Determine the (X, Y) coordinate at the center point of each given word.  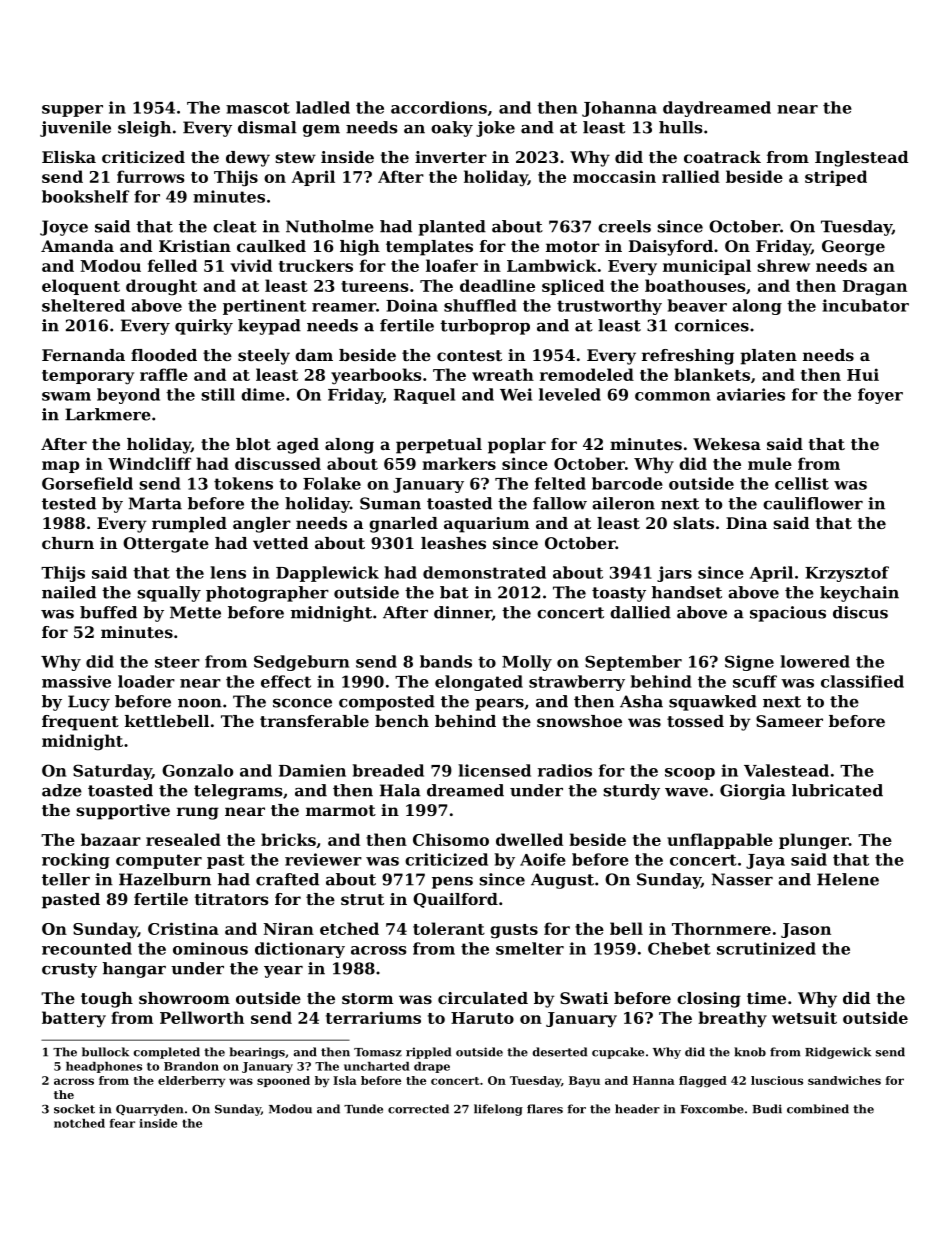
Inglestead (861, 159)
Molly (527, 663)
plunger (814, 841)
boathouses (695, 285)
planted (452, 228)
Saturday (112, 772)
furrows (150, 176)
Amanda (77, 246)
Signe (749, 663)
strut (362, 899)
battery (74, 1019)
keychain (859, 594)
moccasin (614, 176)
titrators (232, 899)
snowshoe (579, 721)
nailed (69, 592)
